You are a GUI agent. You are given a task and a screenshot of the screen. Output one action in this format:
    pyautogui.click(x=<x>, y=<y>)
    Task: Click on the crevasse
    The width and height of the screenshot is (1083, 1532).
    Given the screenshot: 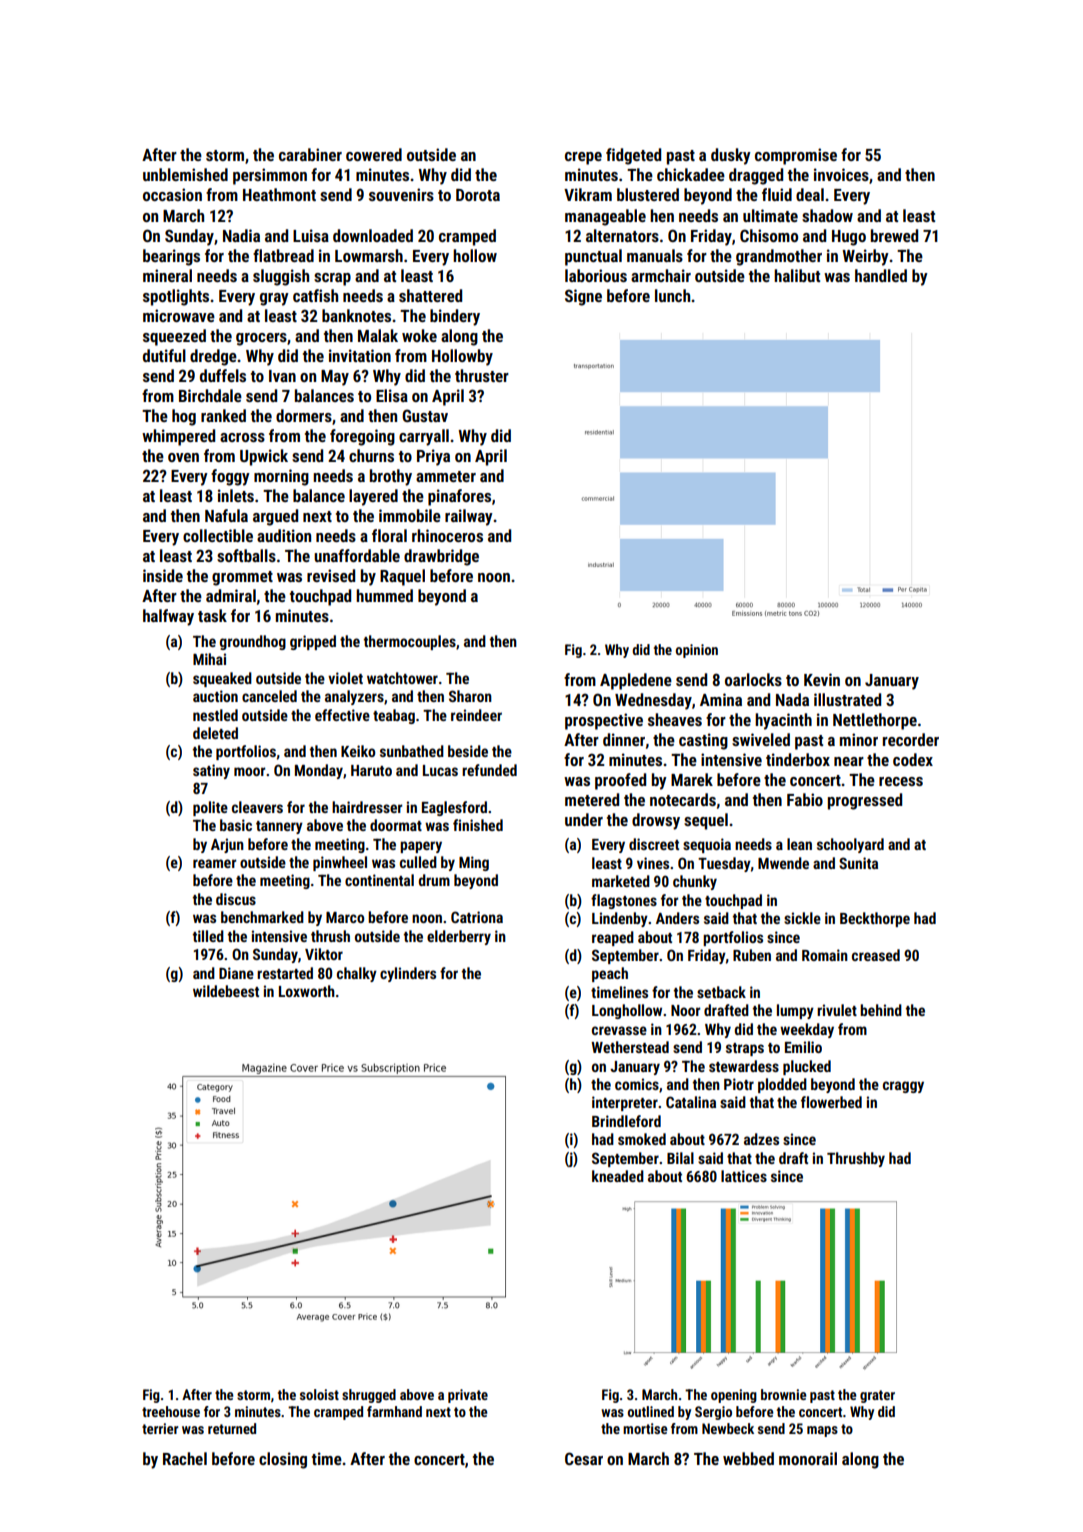 What is the action you would take?
    pyautogui.click(x=619, y=1030)
